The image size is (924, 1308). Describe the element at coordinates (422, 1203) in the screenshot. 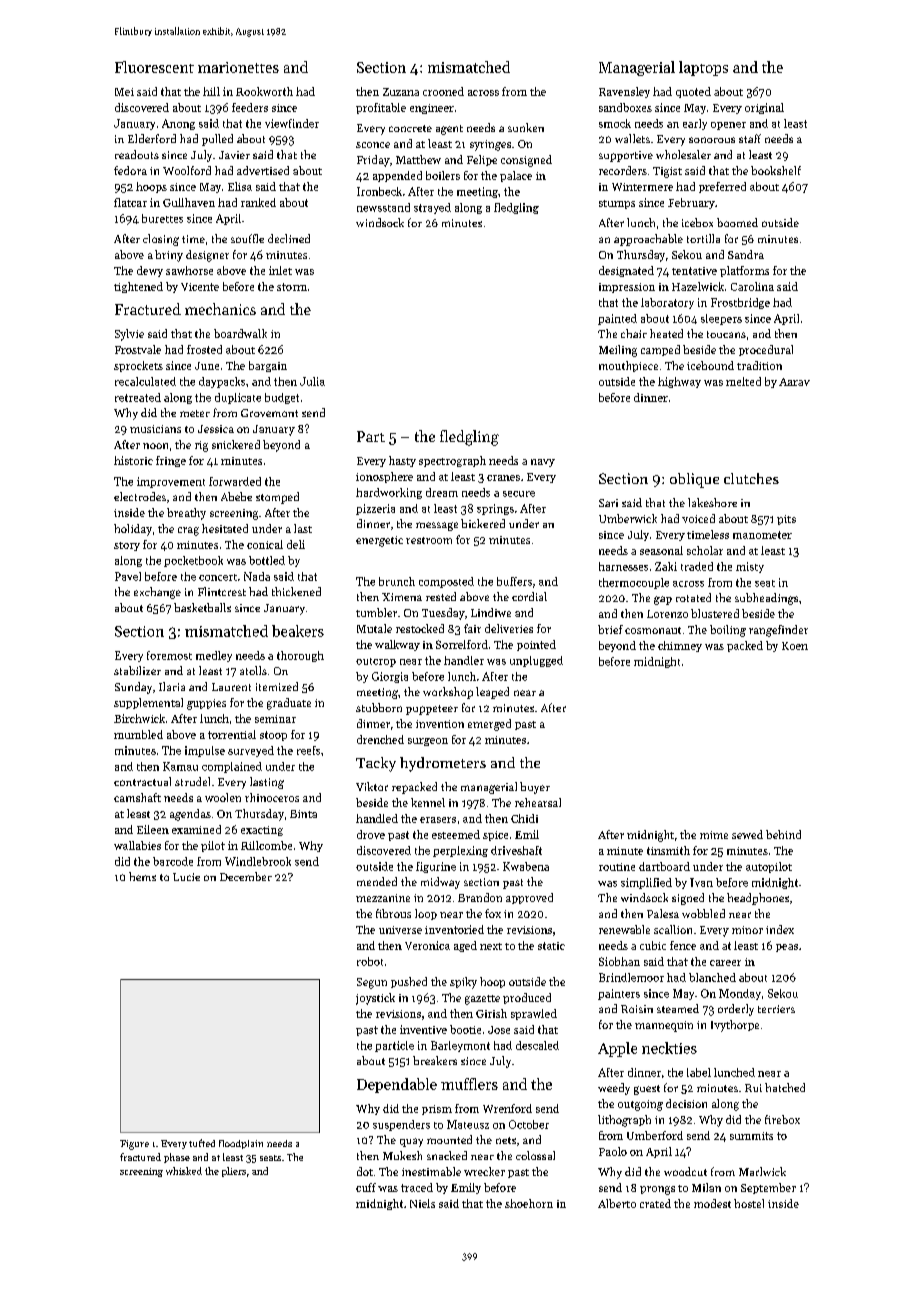

I see `Niels` at that location.
